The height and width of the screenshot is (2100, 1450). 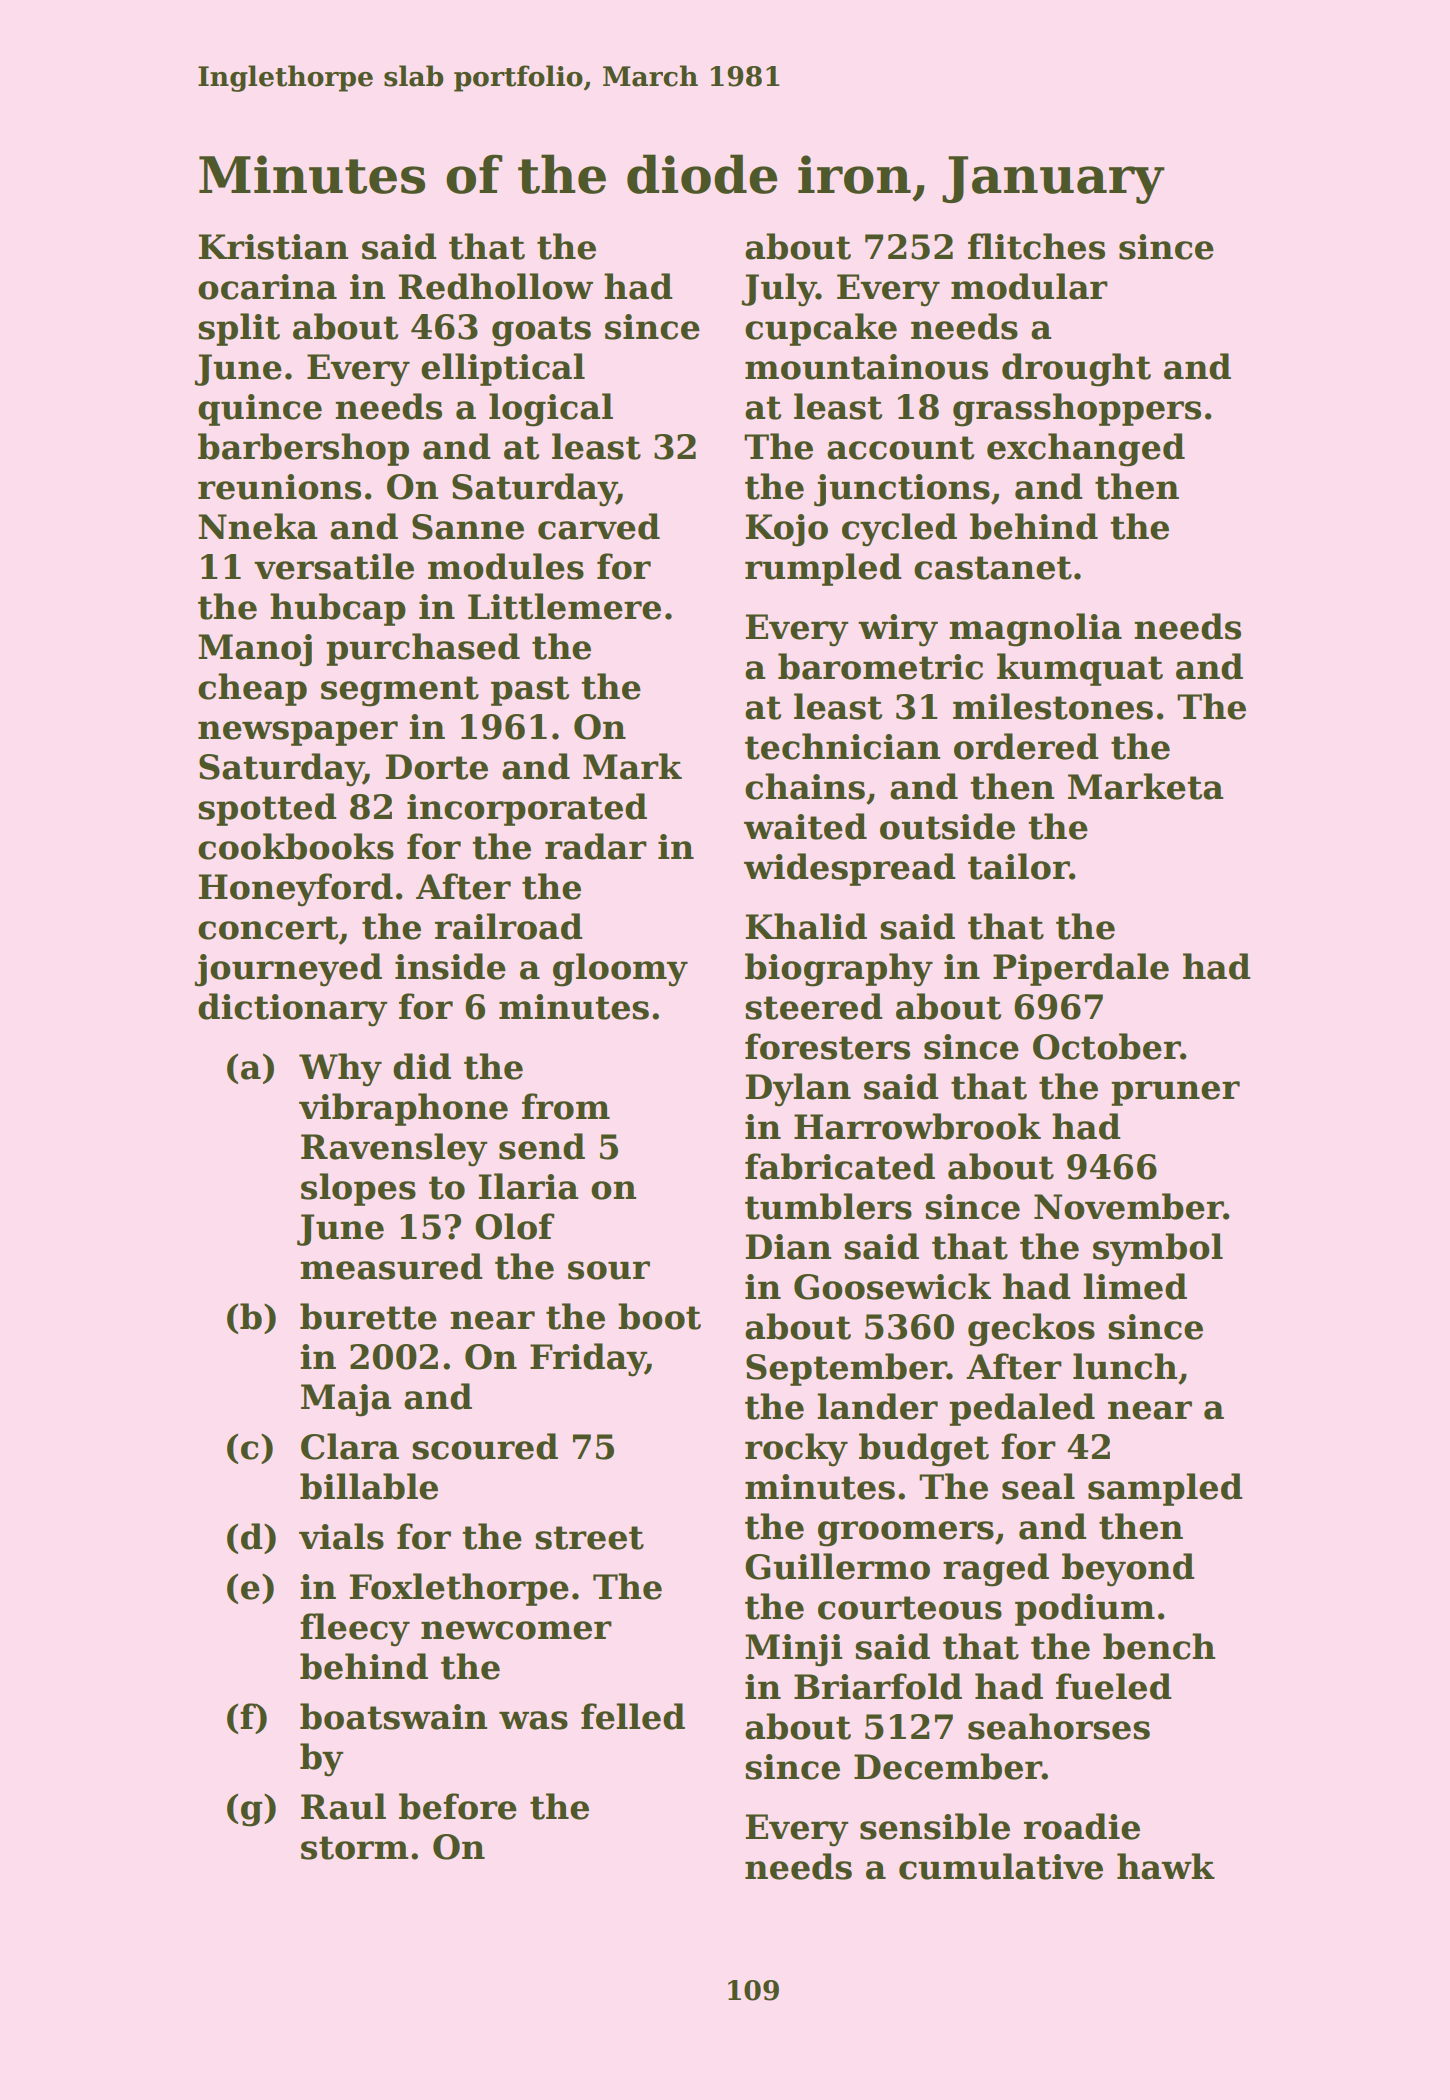 What do you see at coordinates (273, 247) in the screenshot?
I see `Kristian` at bounding box center [273, 247].
